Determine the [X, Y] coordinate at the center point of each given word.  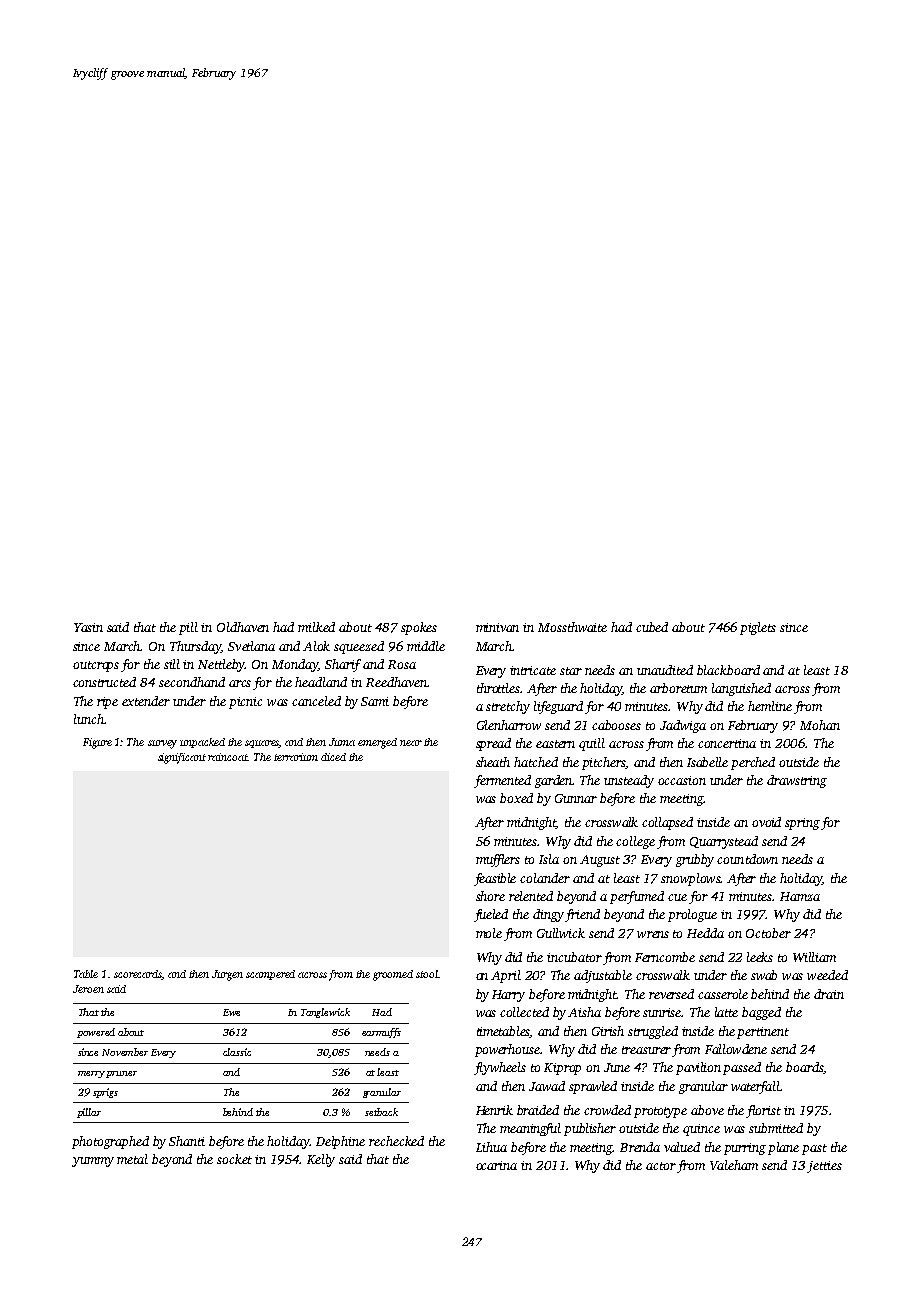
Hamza [800, 896]
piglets [758, 628]
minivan [497, 627]
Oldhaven [243, 627]
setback [381, 1112]
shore [490, 896]
